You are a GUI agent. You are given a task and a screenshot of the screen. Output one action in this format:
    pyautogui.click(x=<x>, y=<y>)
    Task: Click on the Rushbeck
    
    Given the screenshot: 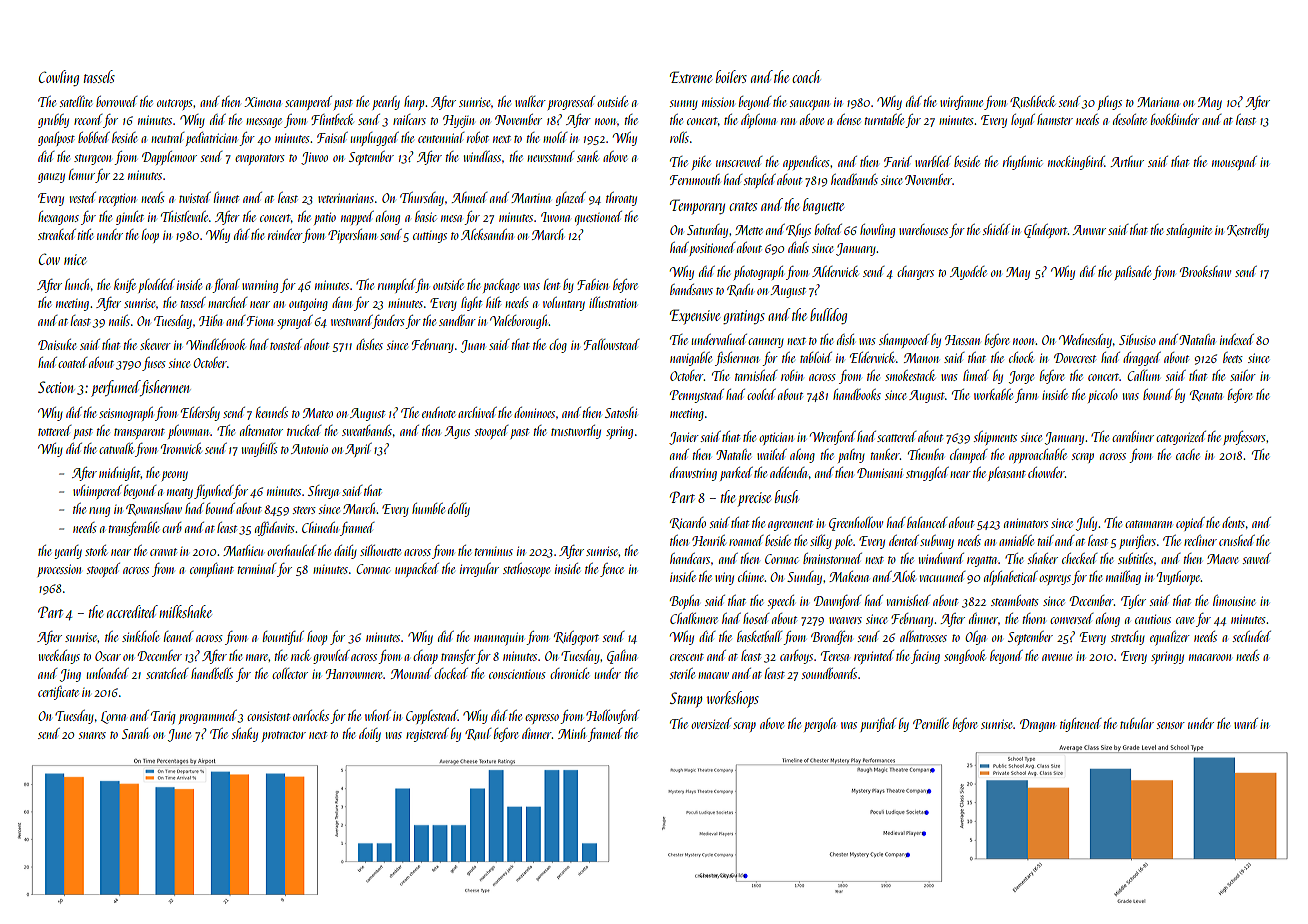 What is the action you would take?
    pyautogui.click(x=1032, y=102)
